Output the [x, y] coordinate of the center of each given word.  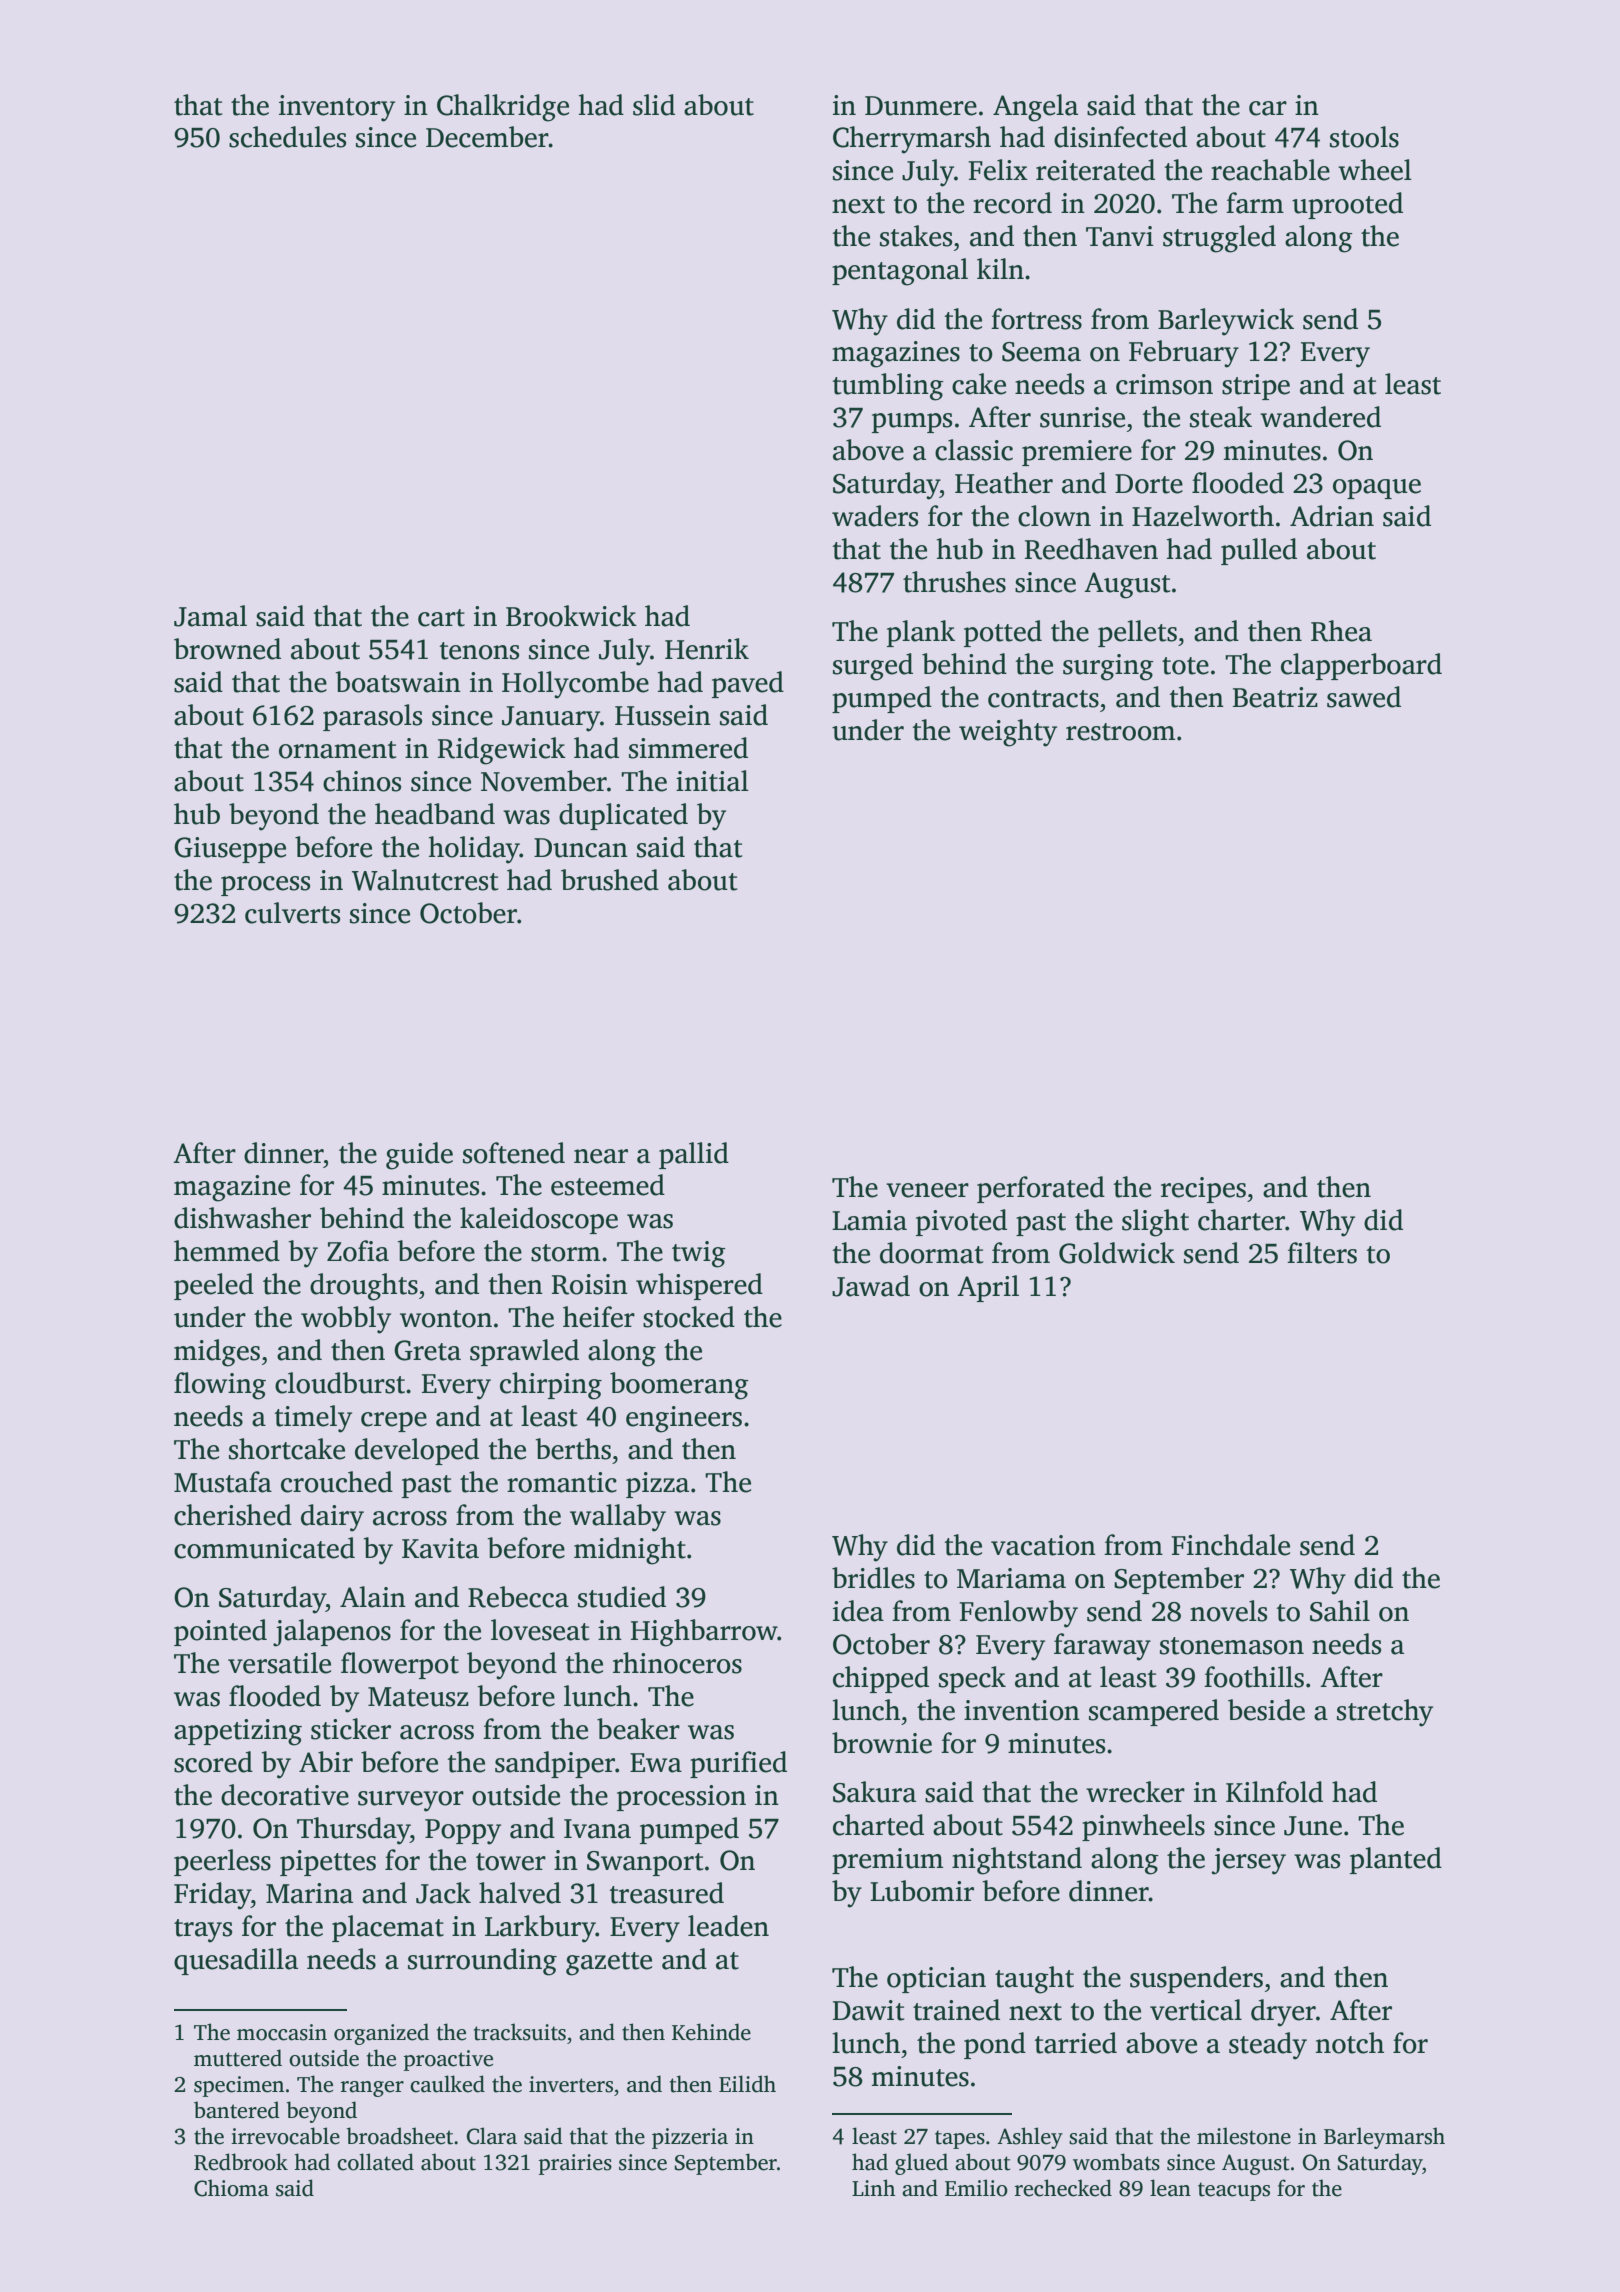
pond [995, 2045]
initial [712, 781]
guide [419, 1156]
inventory [337, 108]
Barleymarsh [1384, 2138]
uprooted [1347, 205]
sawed [1364, 697]
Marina [309, 1893]
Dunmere [921, 106]
